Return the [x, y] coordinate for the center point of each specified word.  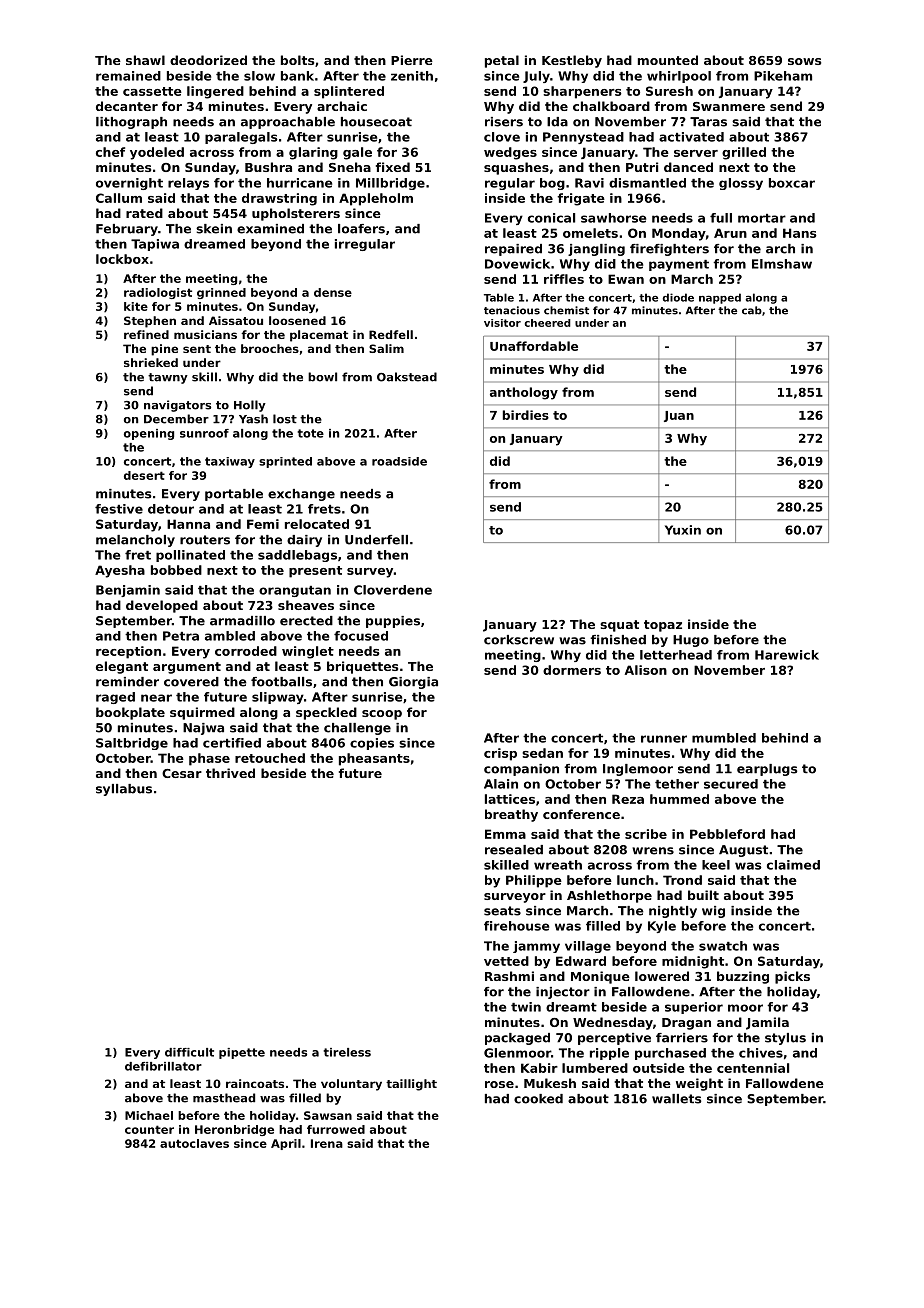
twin [526, 1007]
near [156, 698]
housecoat [376, 122]
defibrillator [163, 1066]
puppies [393, 622]
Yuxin [683, 530]
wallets [676, 1099]
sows [804, 61]
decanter [127, 106]
